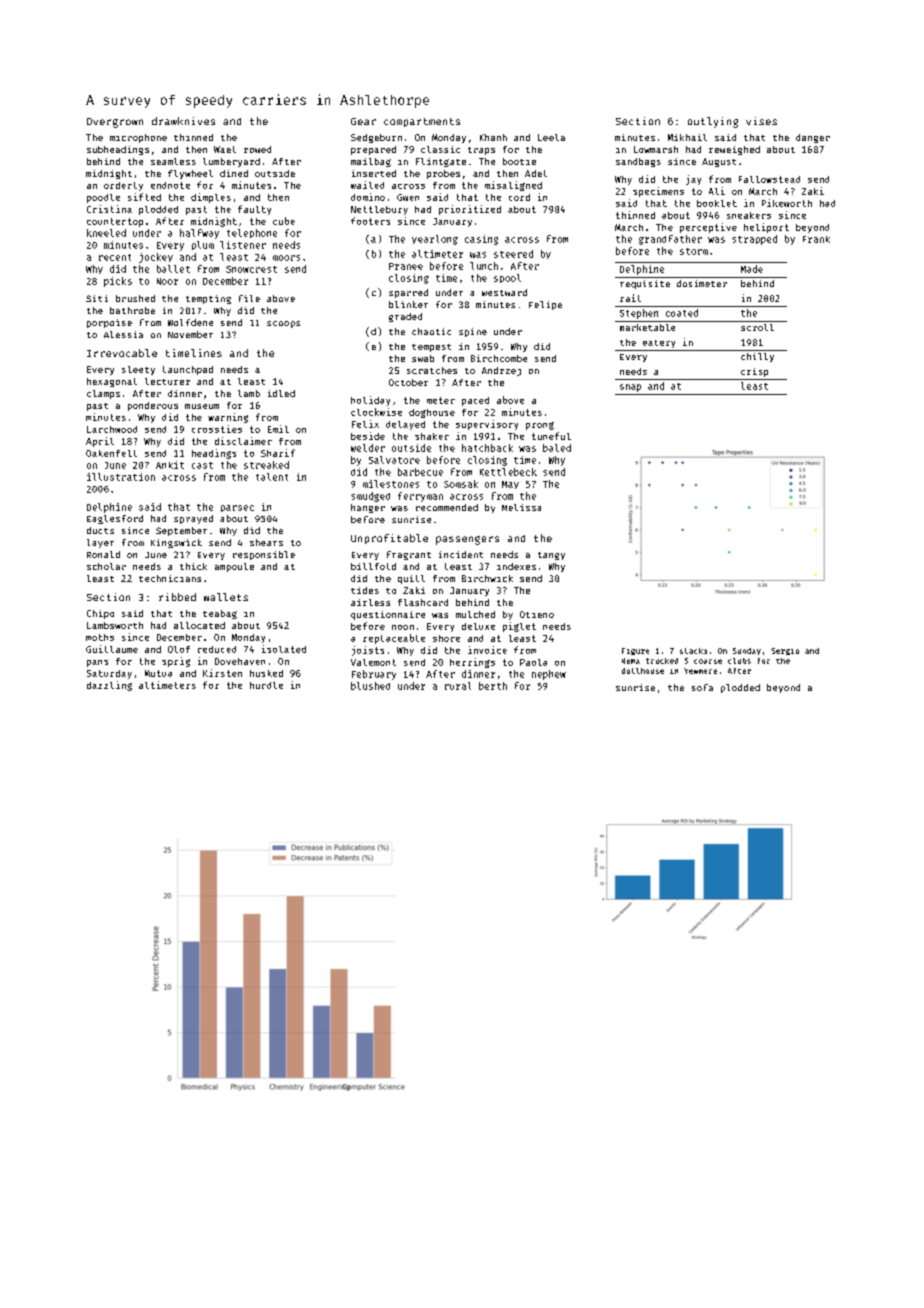 Image resolution: width=924 pixels, height=1308 pixels. I want to click on Otieno, so click(537, 614).
